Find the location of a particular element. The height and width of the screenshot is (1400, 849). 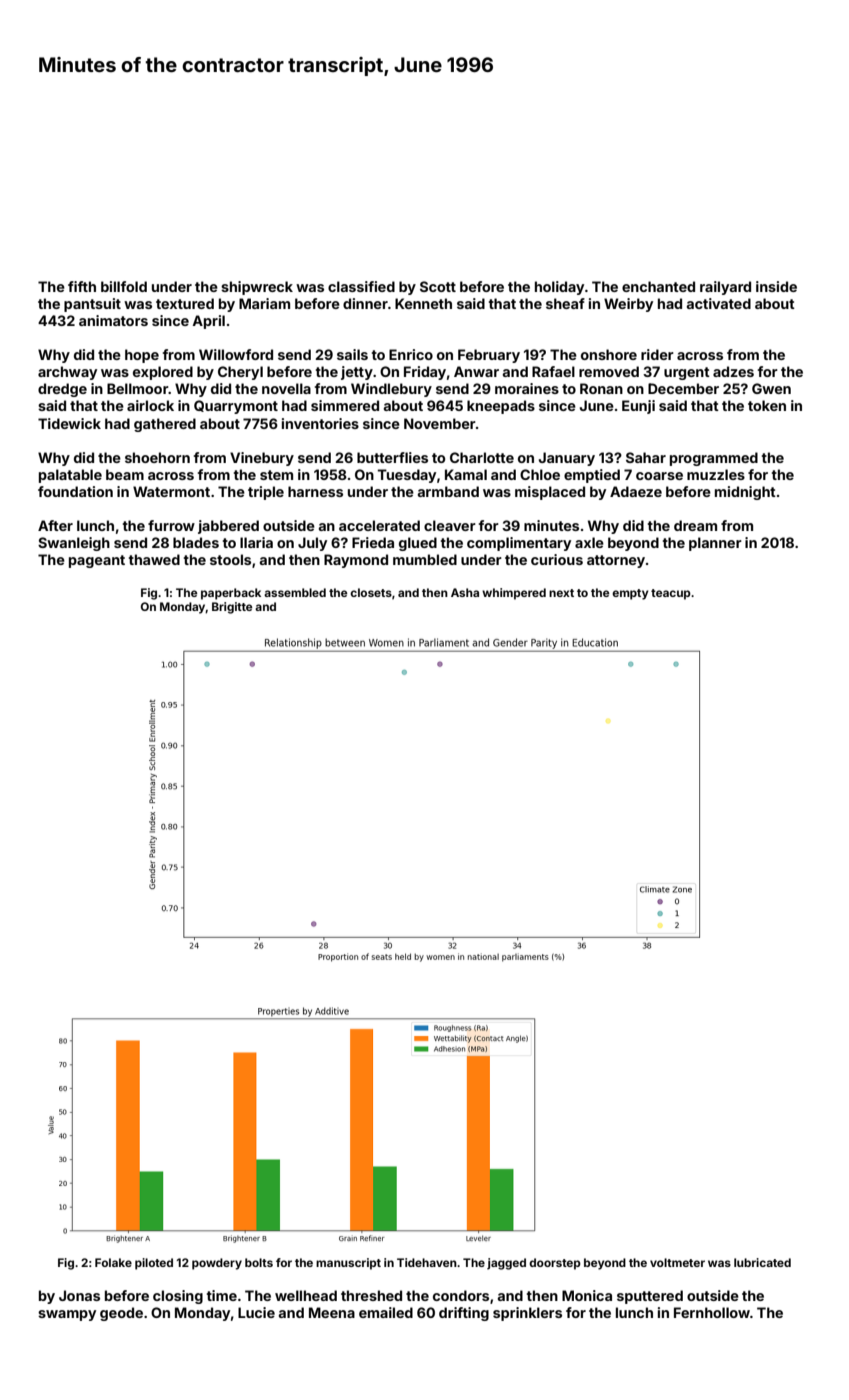

piloted is located at coordinates (154, 1264).
